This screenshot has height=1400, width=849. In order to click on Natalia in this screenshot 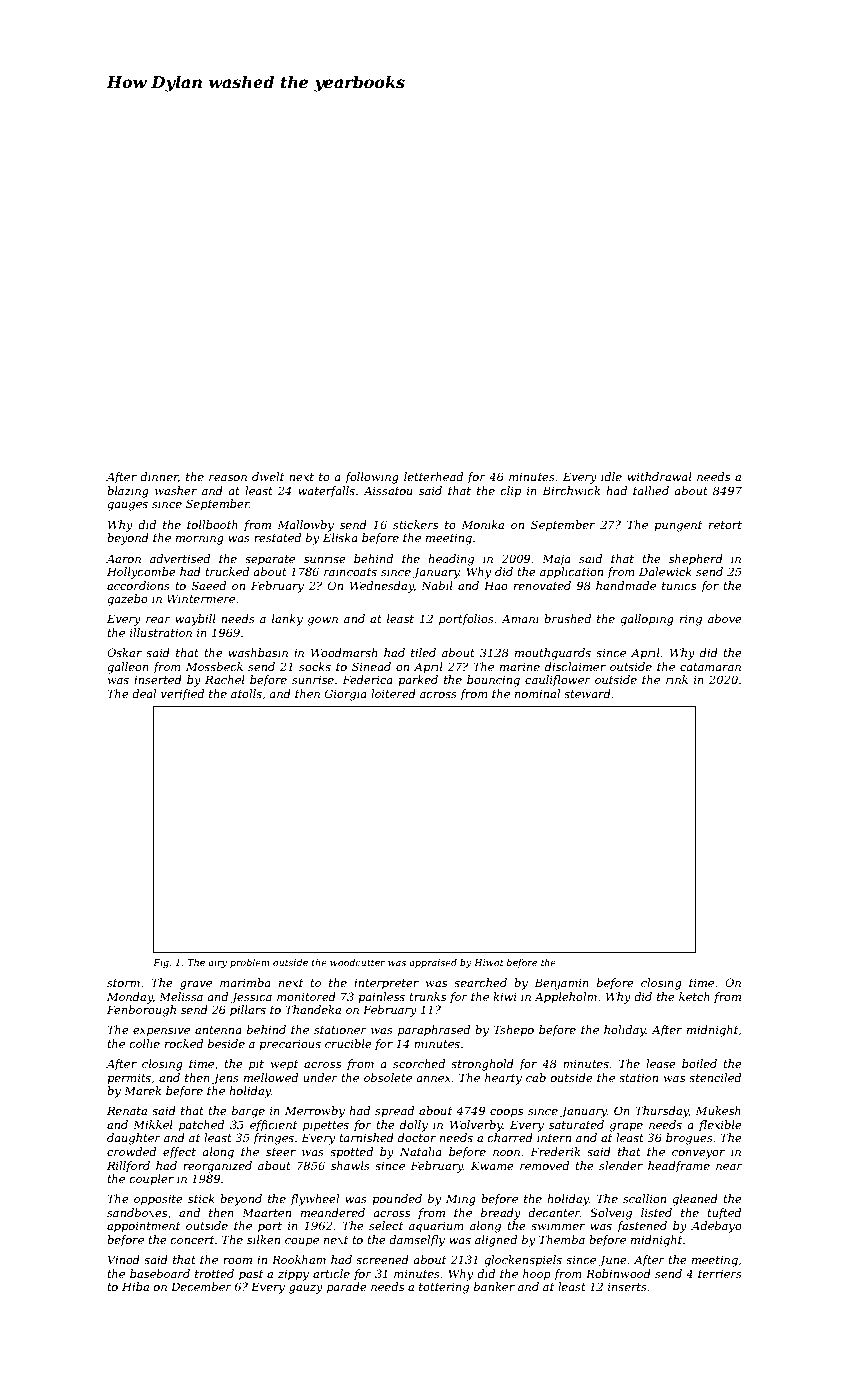, I will do `click(421, 1151)`.
